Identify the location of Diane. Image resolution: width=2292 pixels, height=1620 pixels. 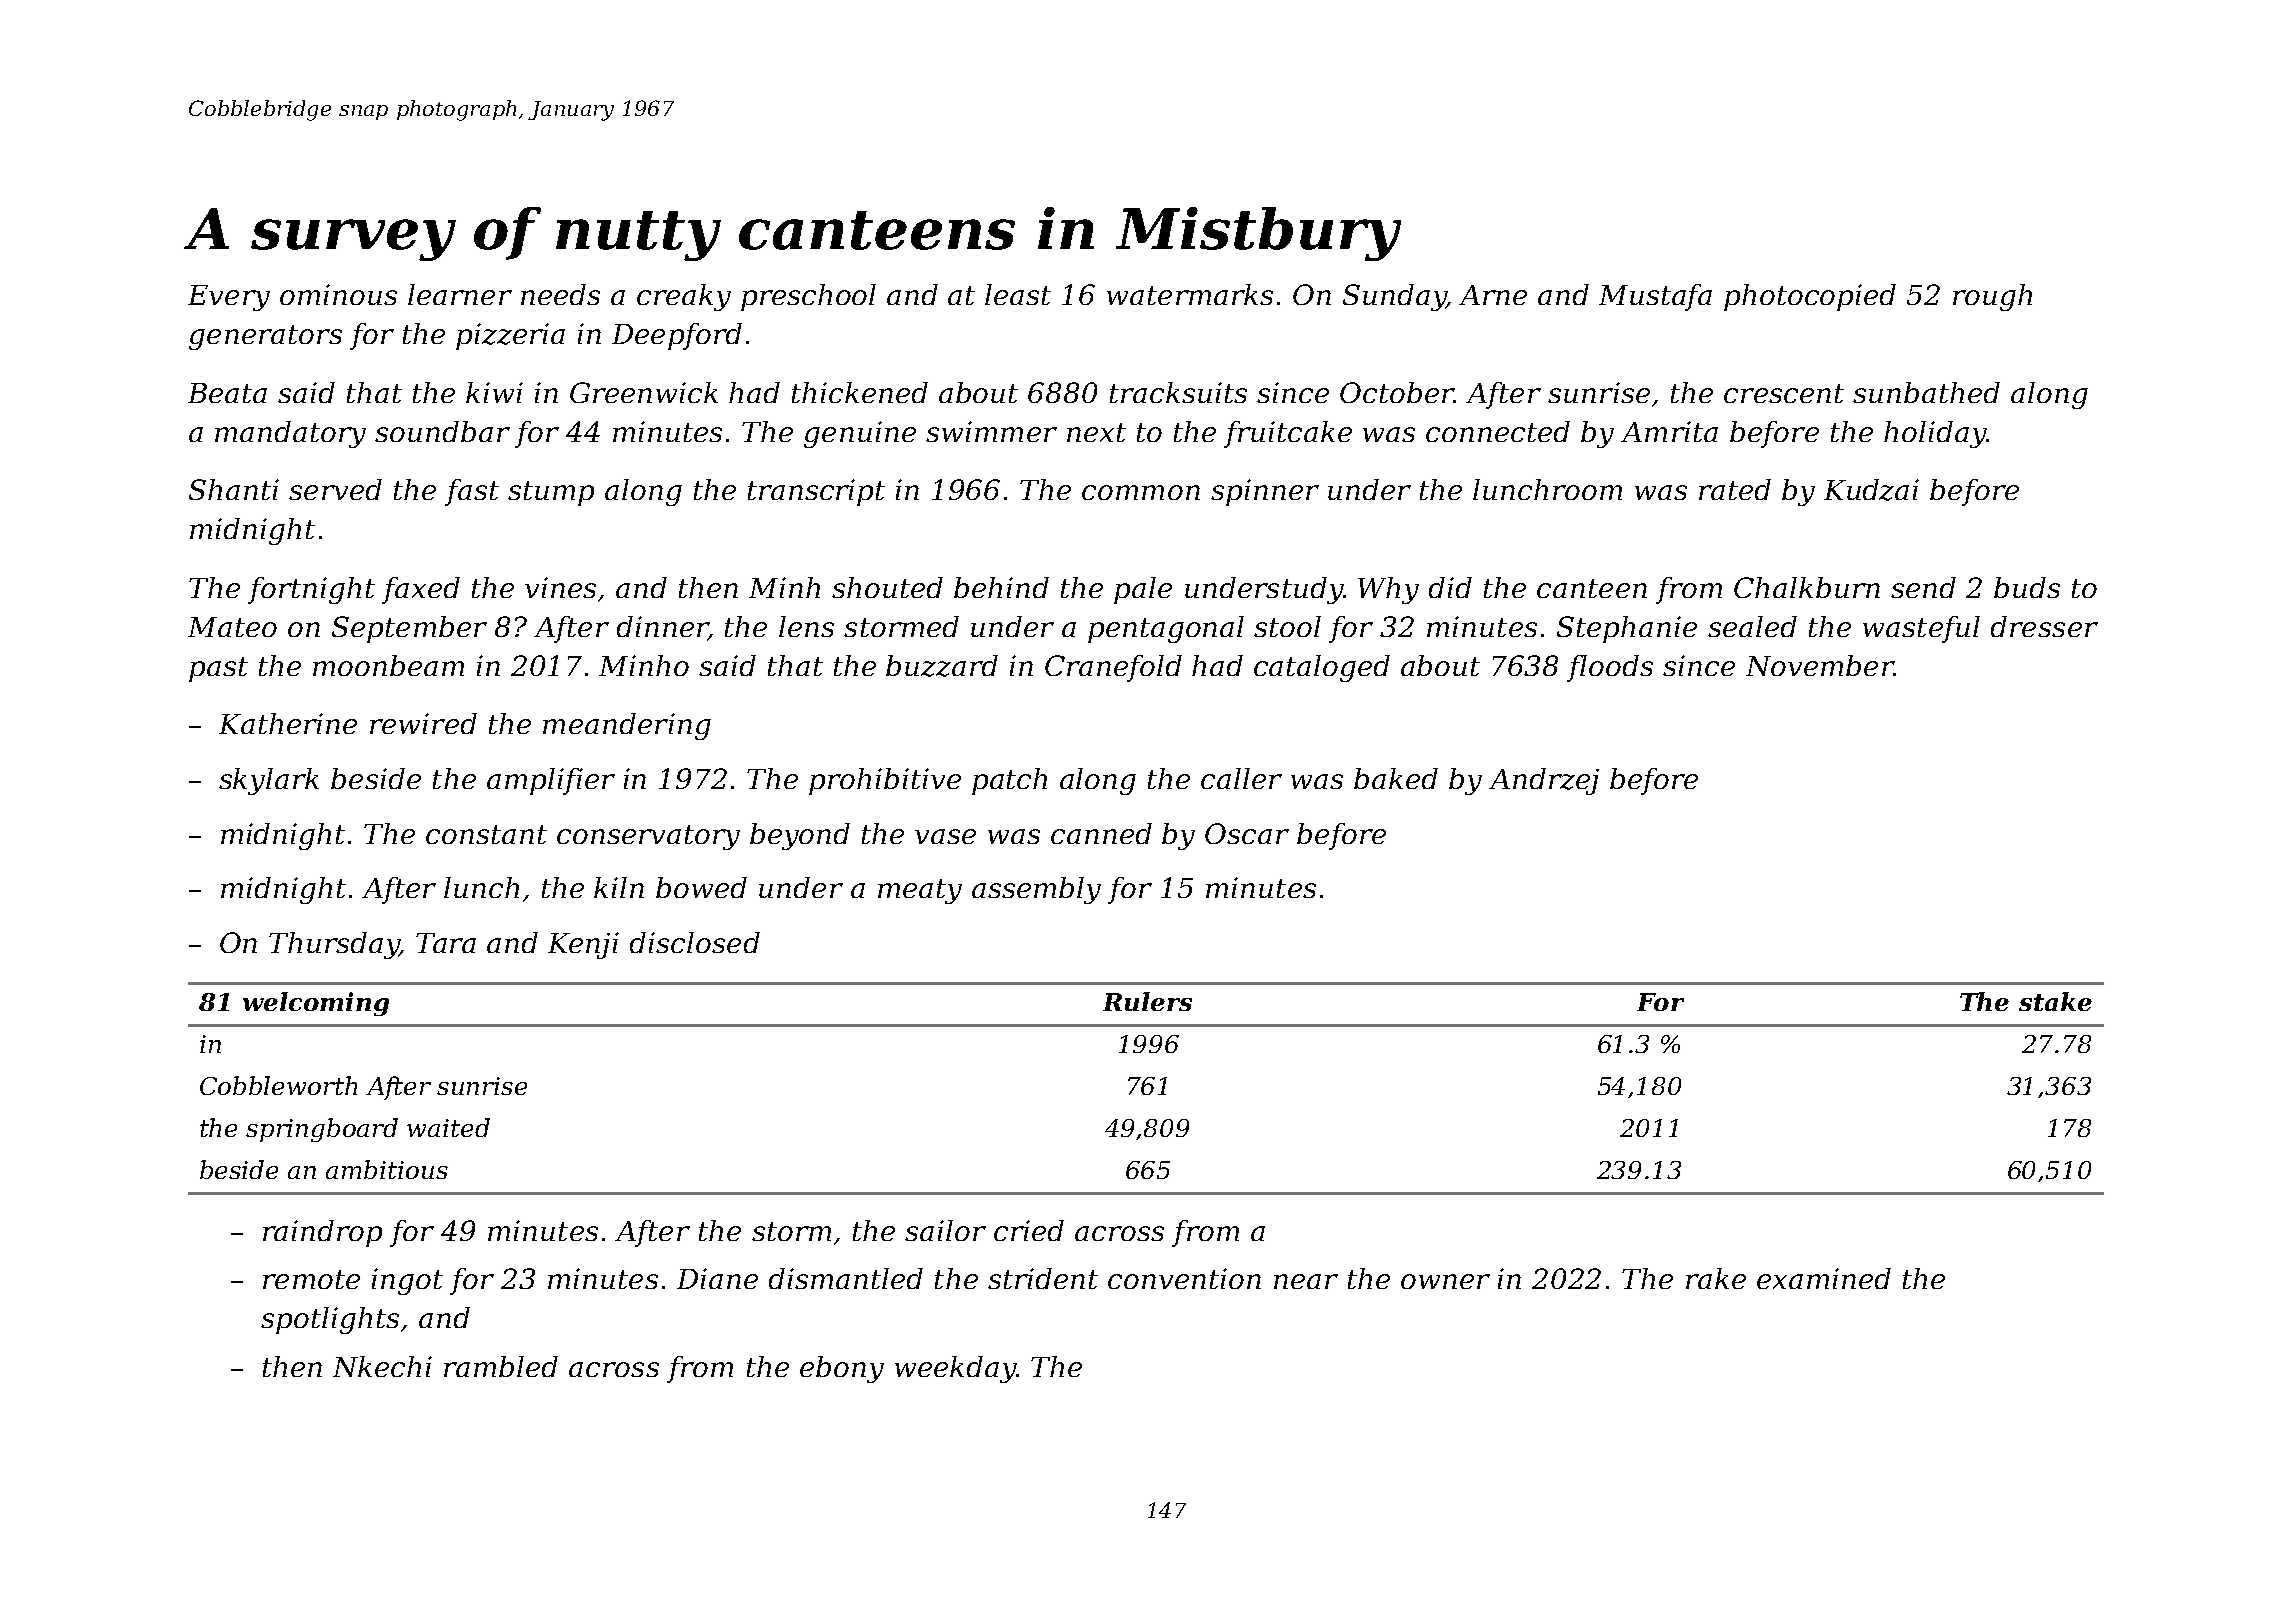
(717, 1278).
